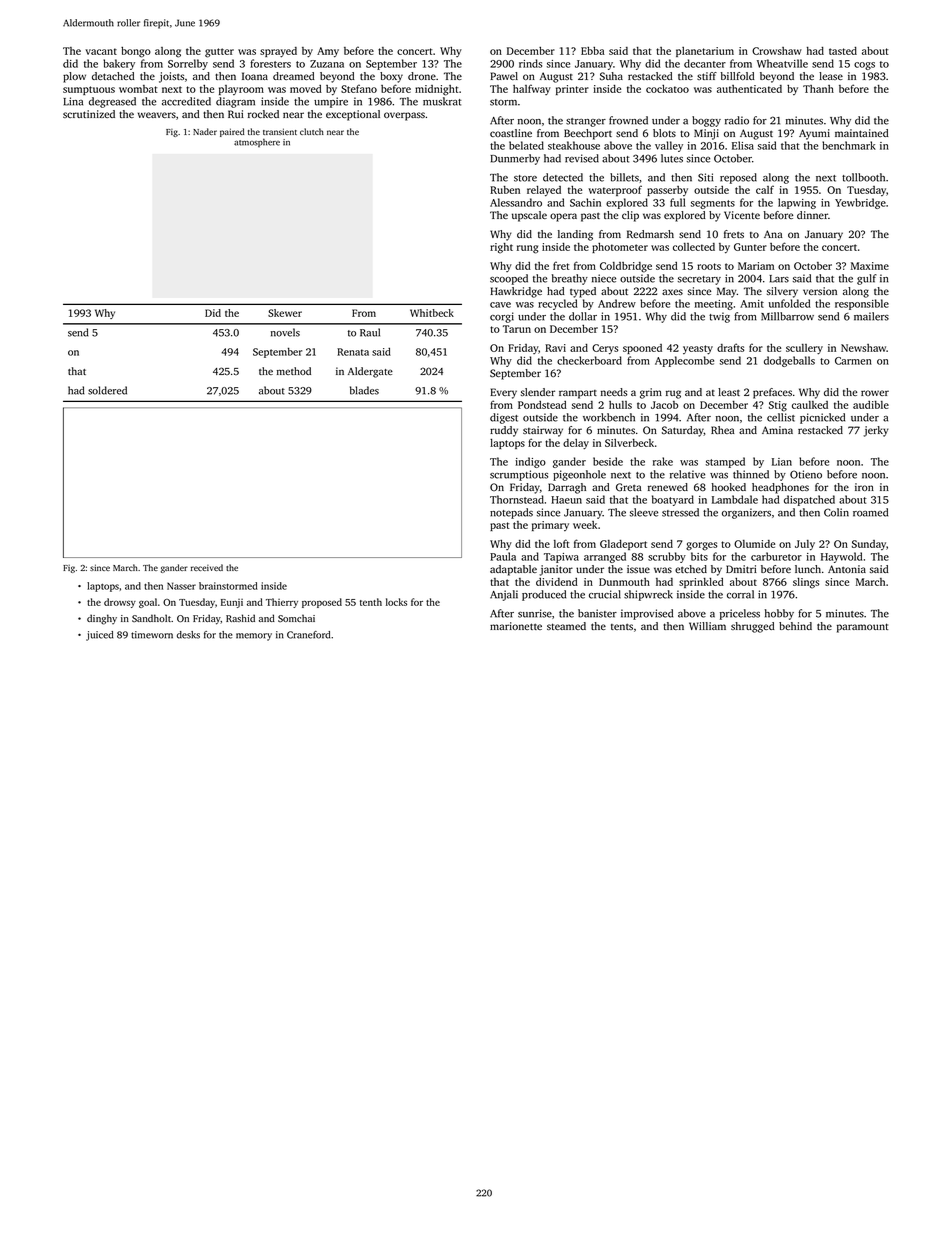 This screenshot has width=952, height=1233. I want to click on gorges, so click(701, 546).
